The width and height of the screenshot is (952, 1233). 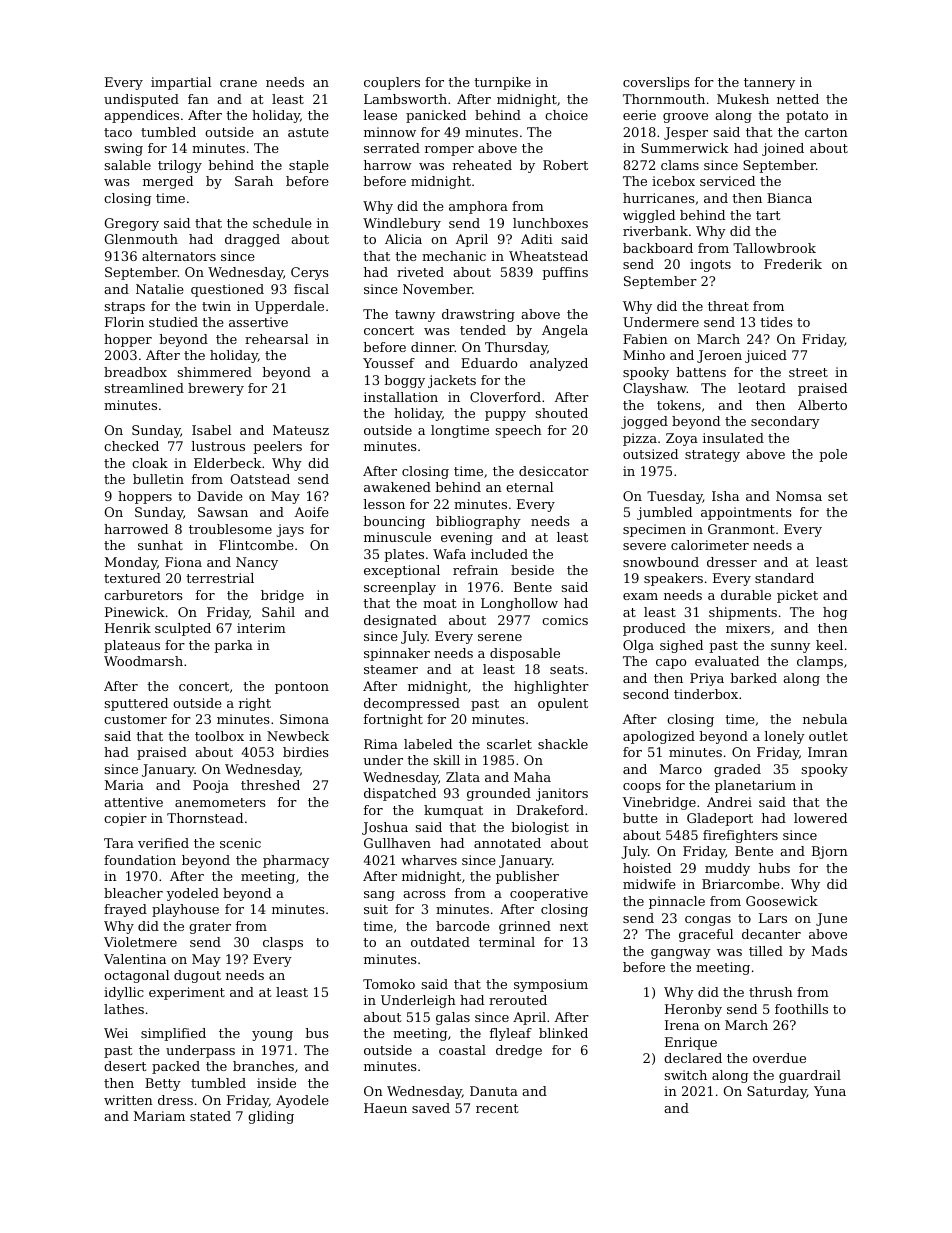 I want to click on crane, so click(x=238, y=83).
